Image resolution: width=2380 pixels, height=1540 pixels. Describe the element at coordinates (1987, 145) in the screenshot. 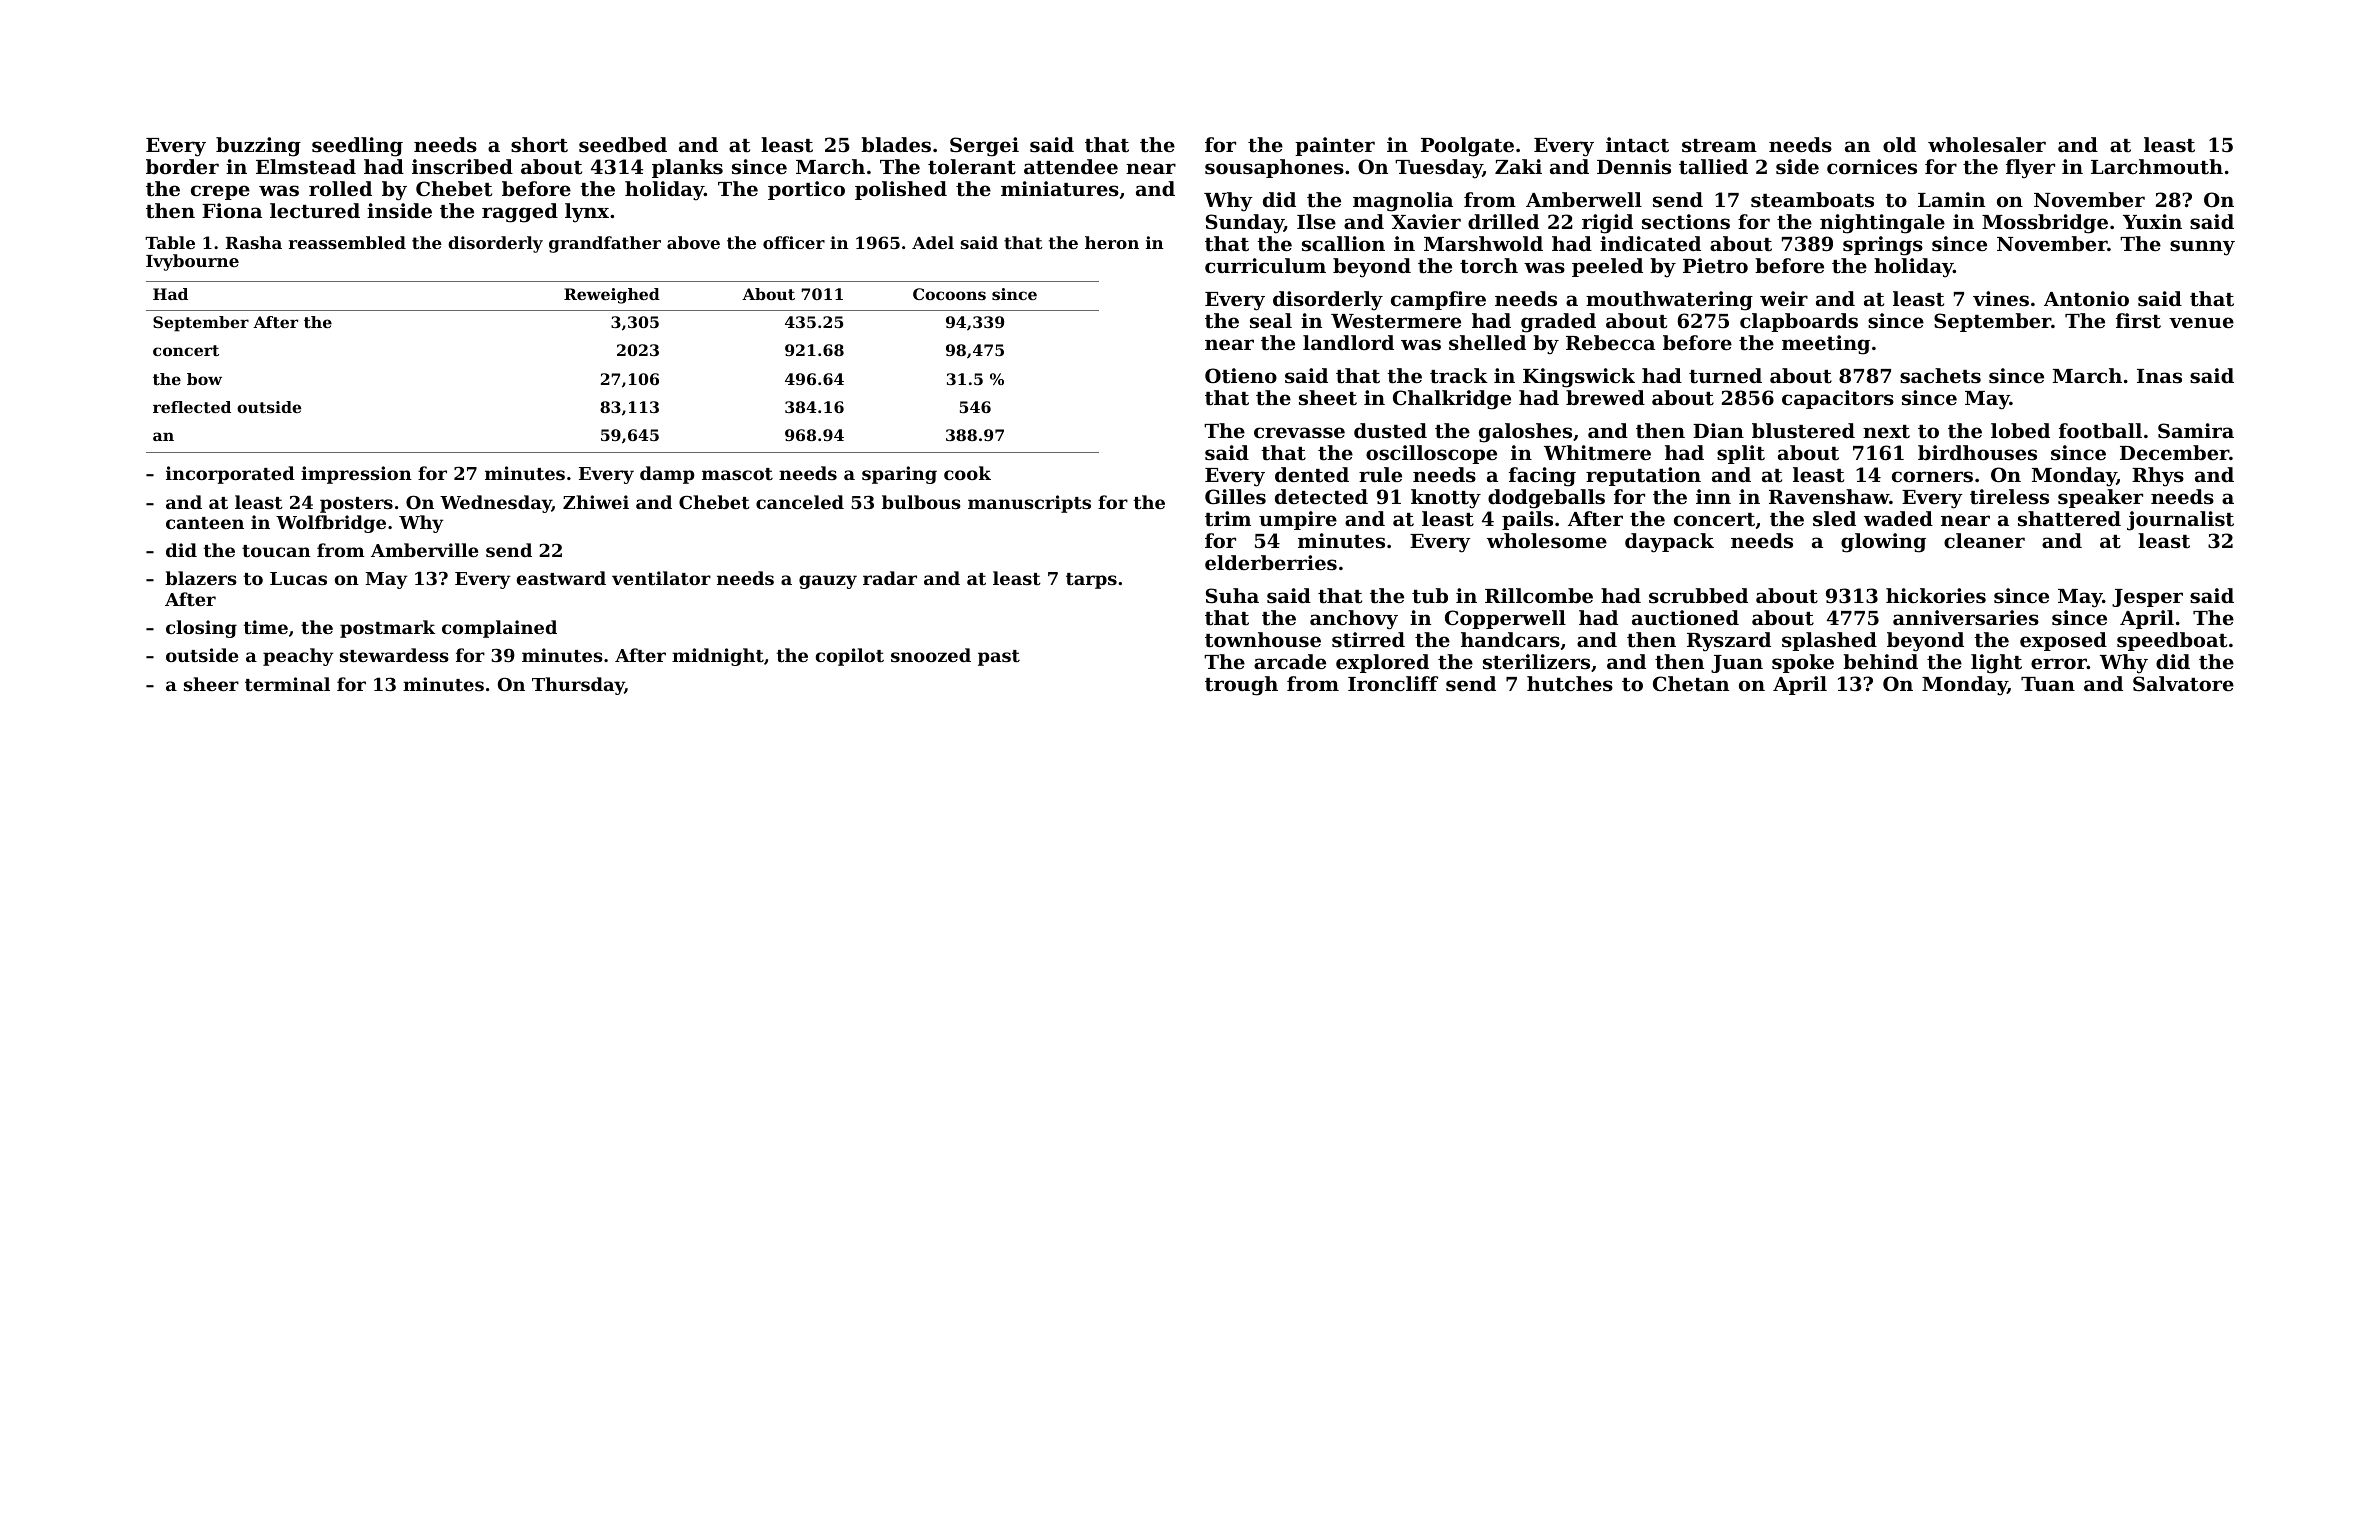

I see `wholesaler` at that location.
